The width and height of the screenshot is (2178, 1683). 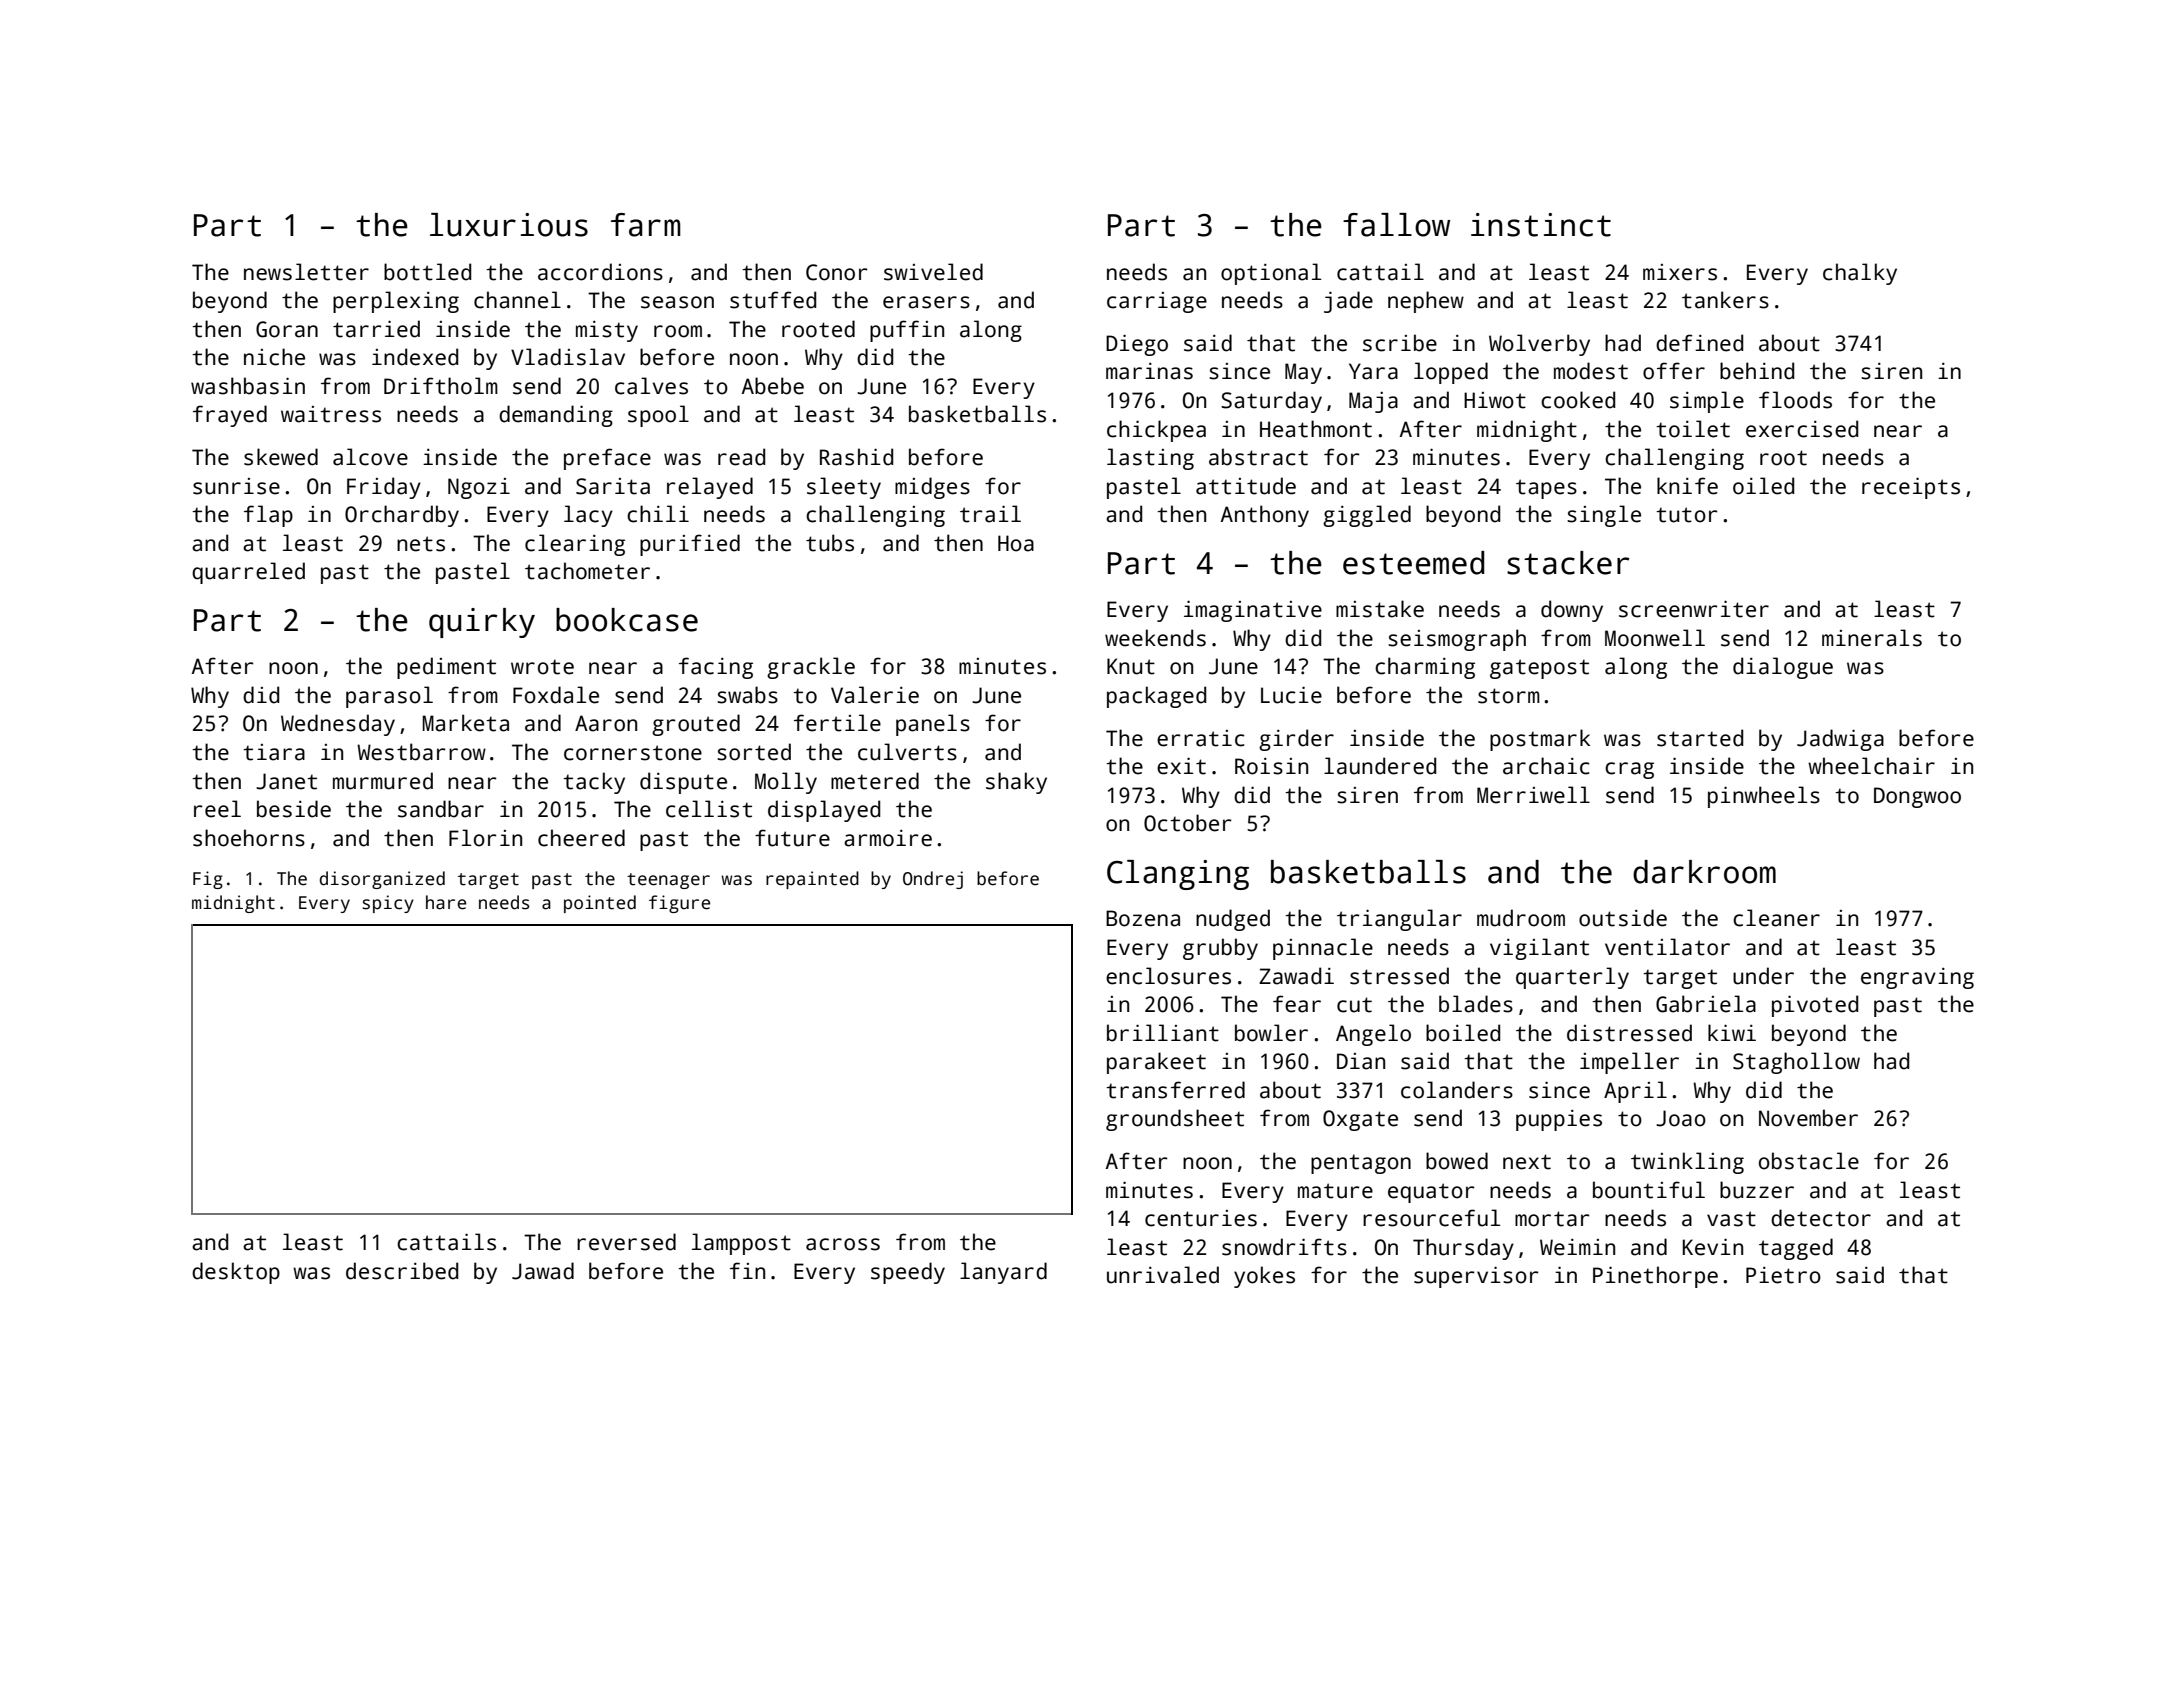 I want to click on chalky, so click(x=1860, y=274).
